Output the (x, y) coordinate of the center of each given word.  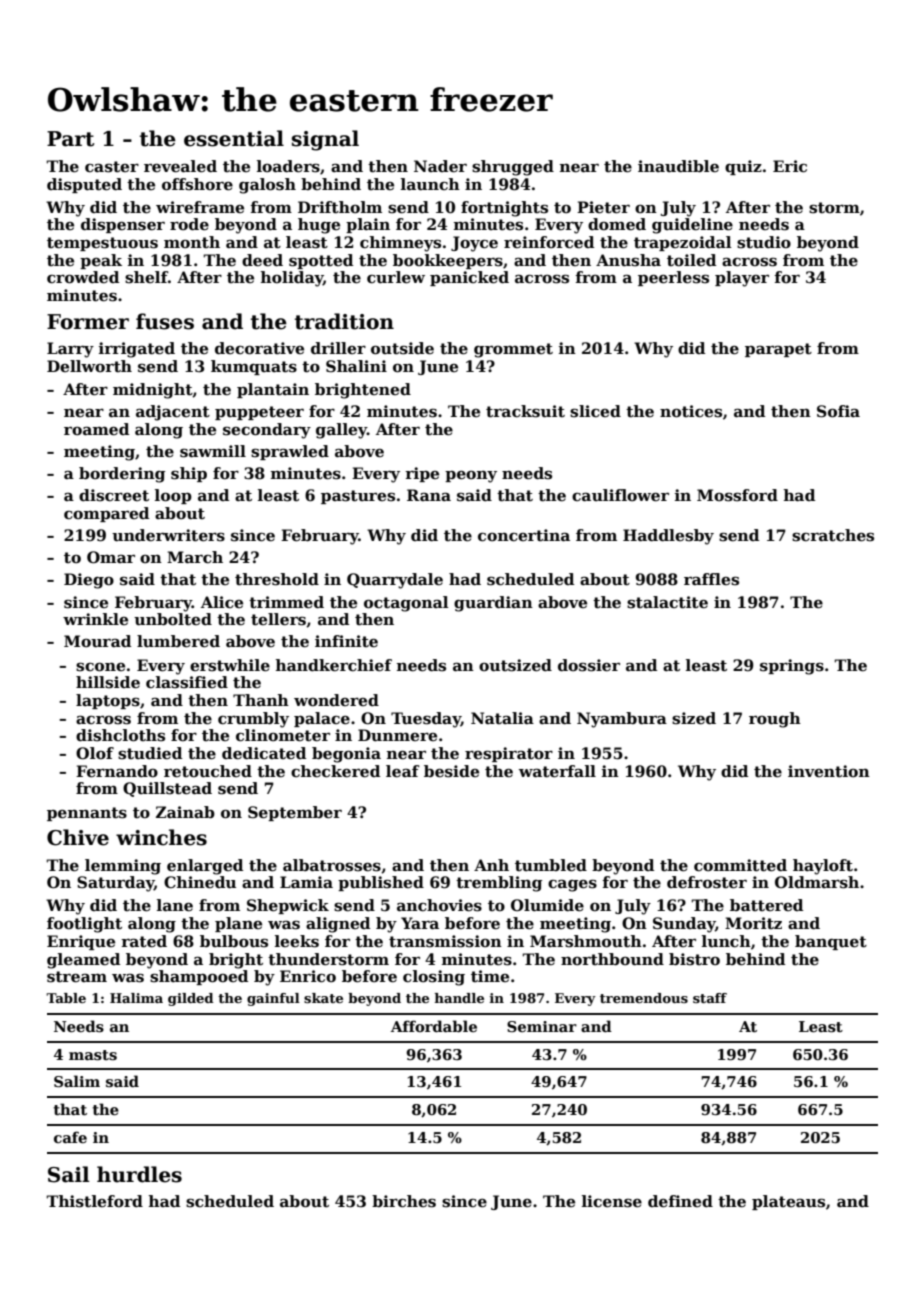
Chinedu (200, 882)
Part (70, 139)
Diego (89, 581)
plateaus (788, 1202)
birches (404, 1201)
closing (434, 978)
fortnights (504, 209)
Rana (429, 495)
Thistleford (94, 1201)
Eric (790, 166)
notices (691, 411)
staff (710, 998)
